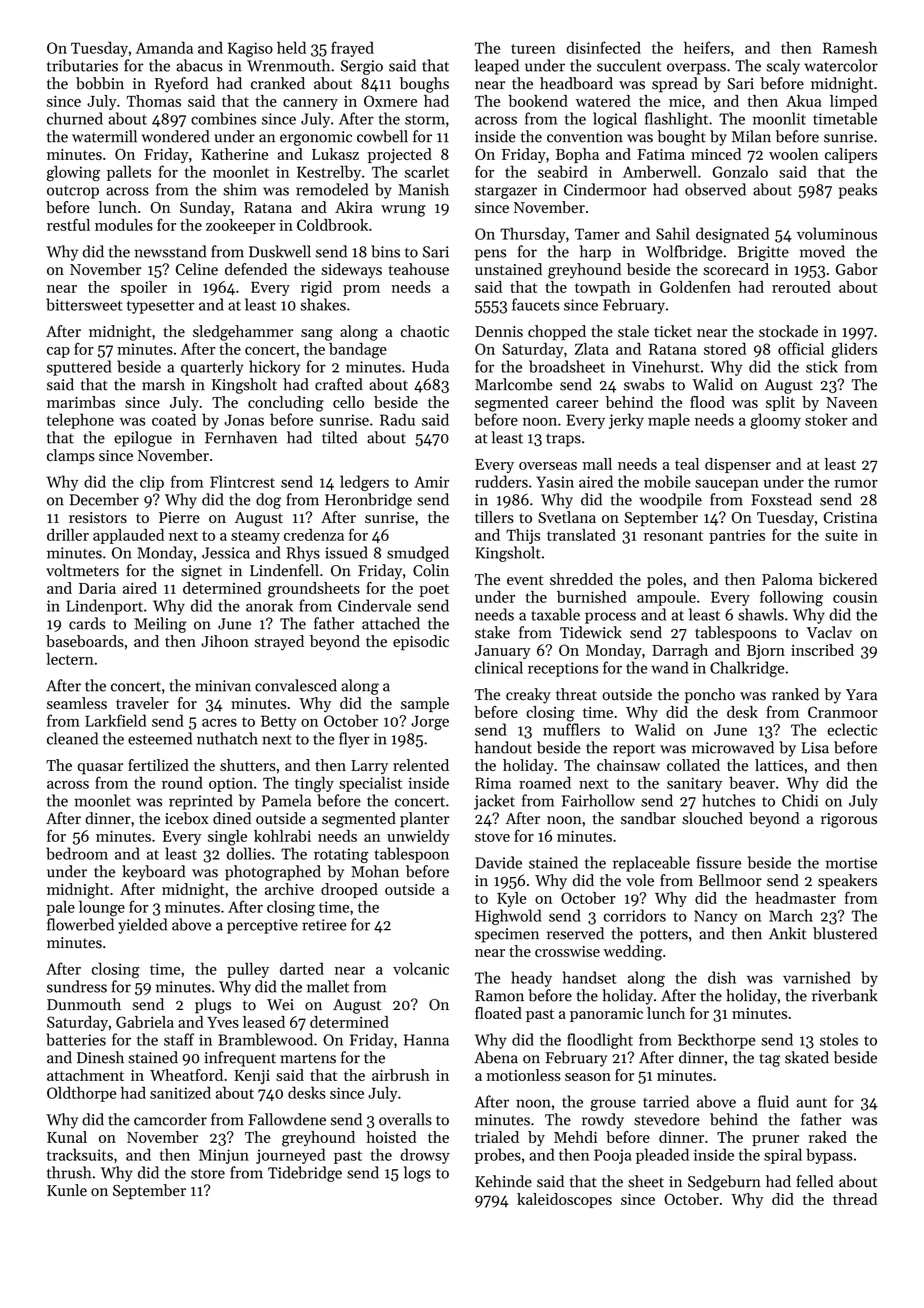 This image has width=924, height=1308. Describe the element at coordinates (763, 253) in the image. I see `Brigitte` at that location.
